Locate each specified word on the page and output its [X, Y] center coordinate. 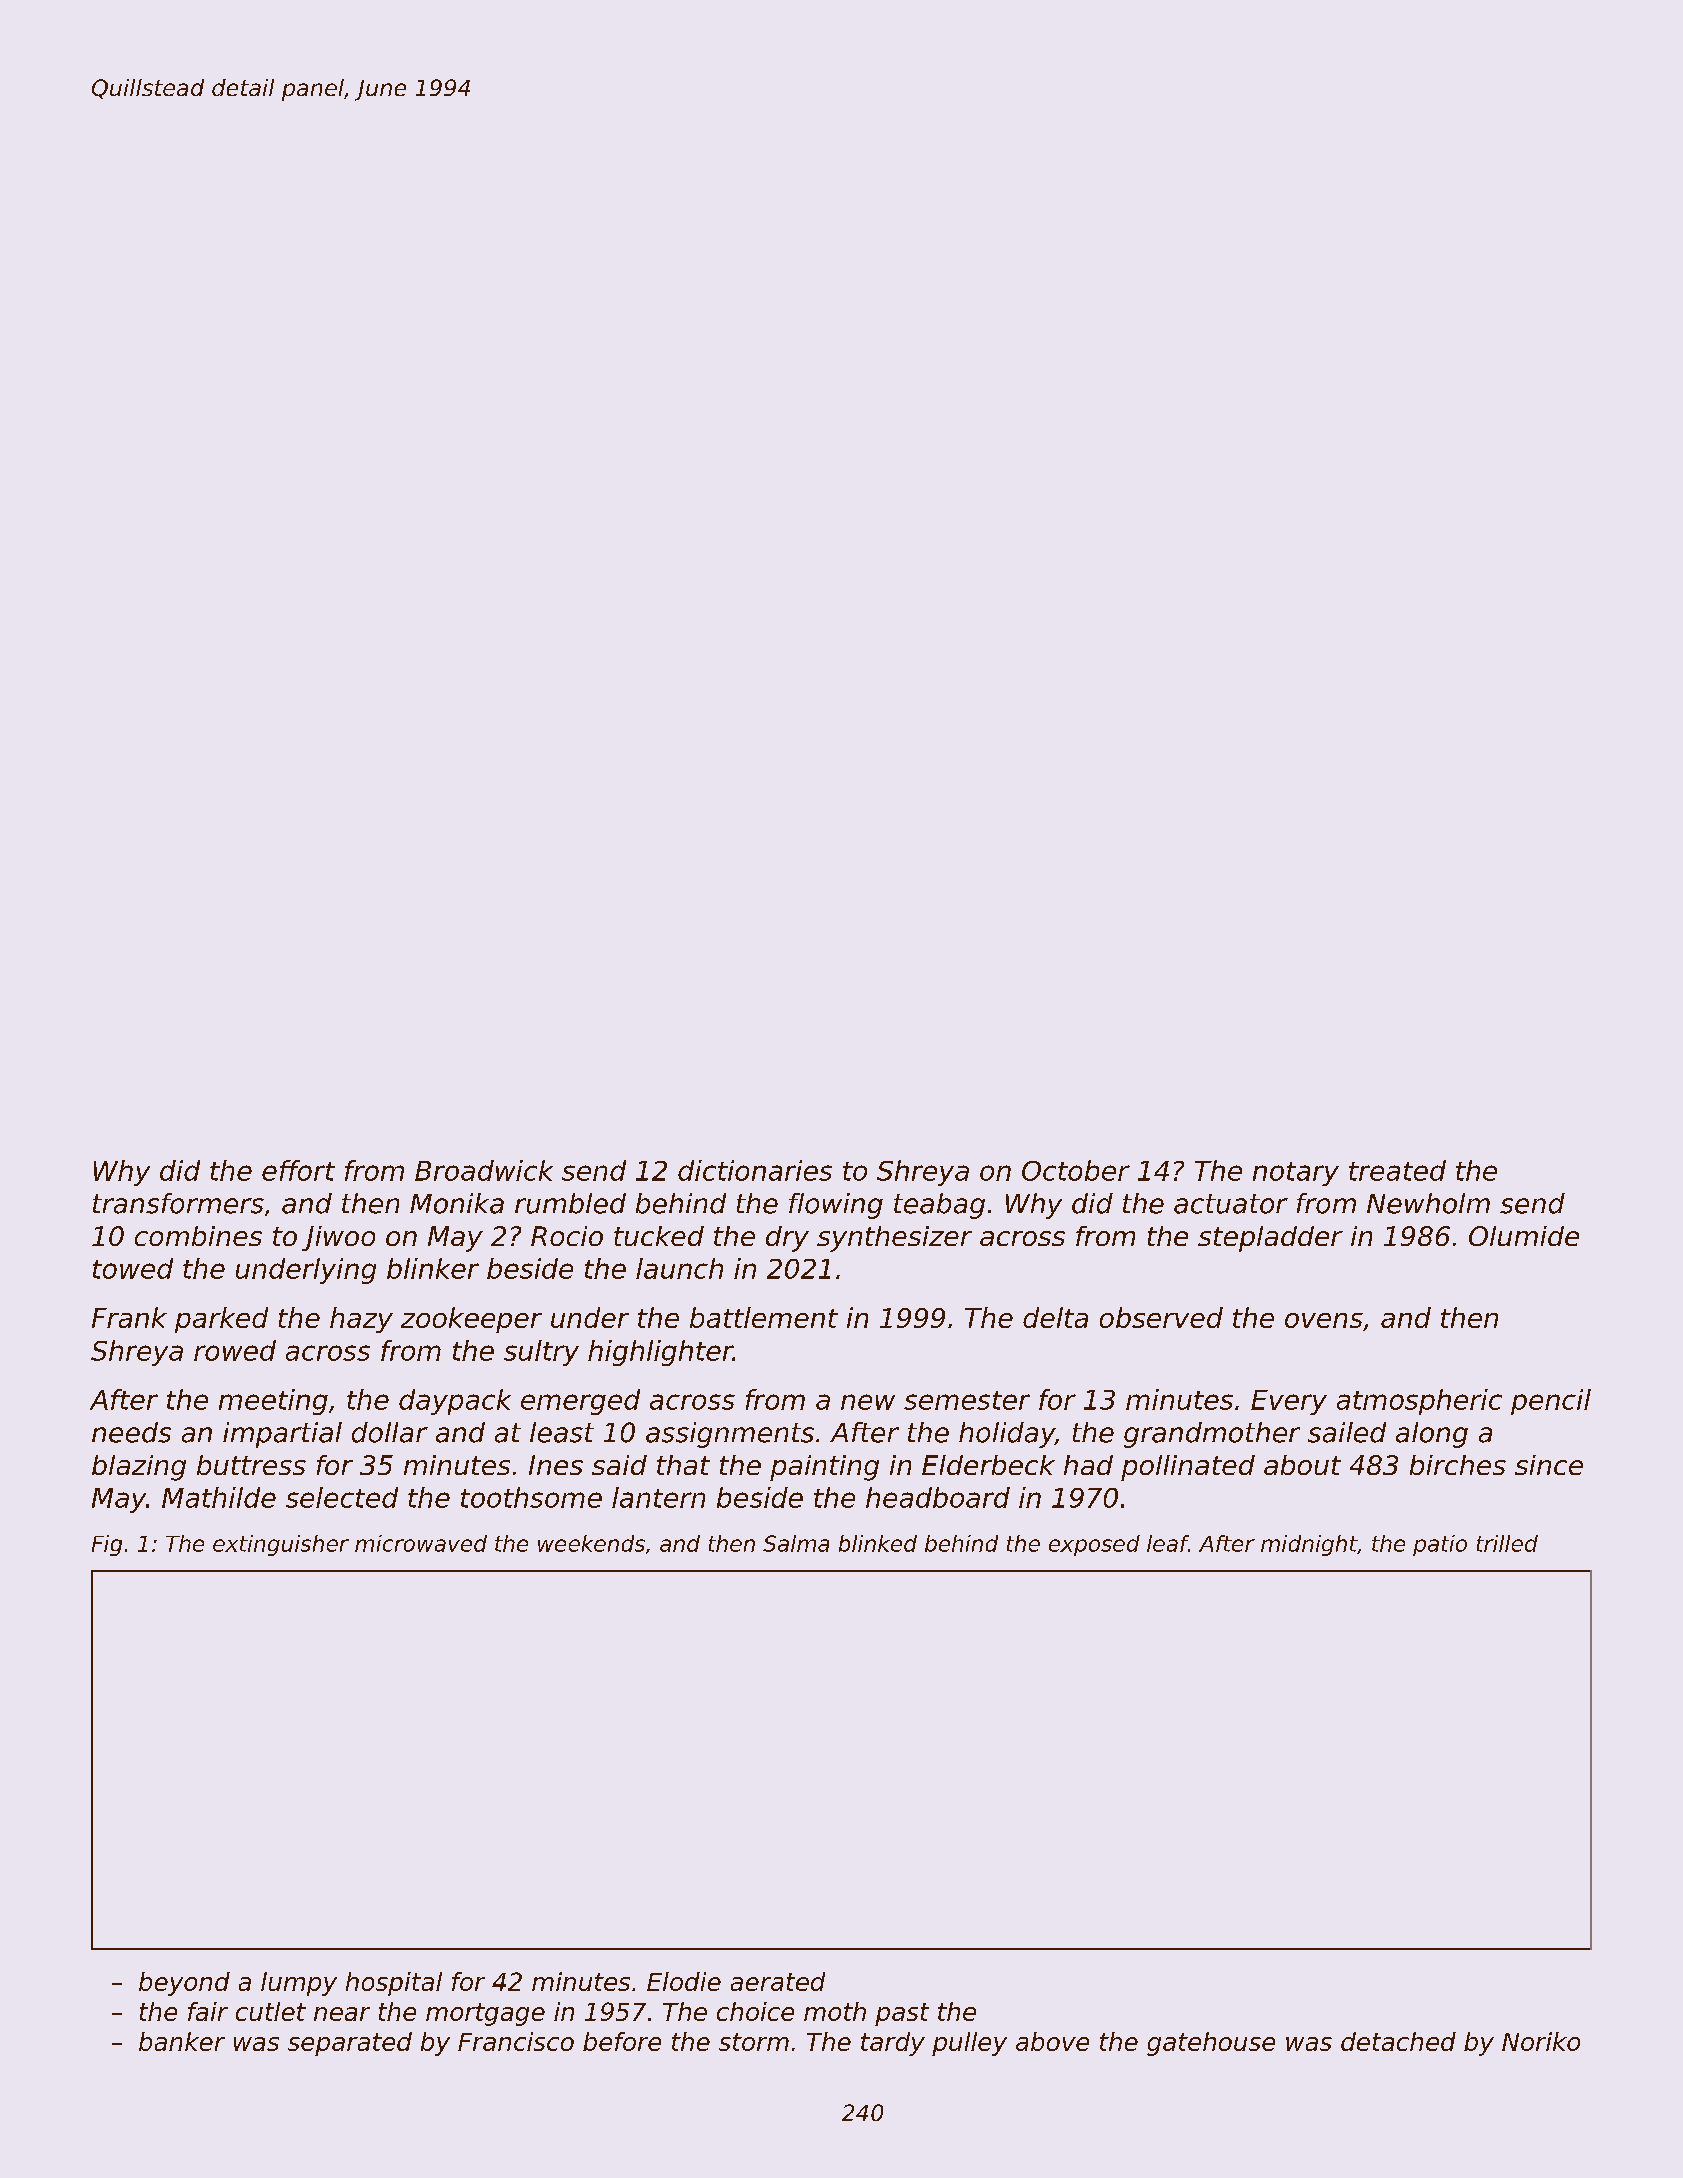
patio [1440, 1545]
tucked [659, 1236]
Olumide [1524, 1236]
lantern [658, 1497]
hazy [361, 1320]
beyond [184, 1984]
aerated [778, 1981]
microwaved [421, 1543]
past [902, 2014]
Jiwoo [338, 1238]
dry [787, 1239]
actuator [1231, 1204]
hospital [394, 1984]
